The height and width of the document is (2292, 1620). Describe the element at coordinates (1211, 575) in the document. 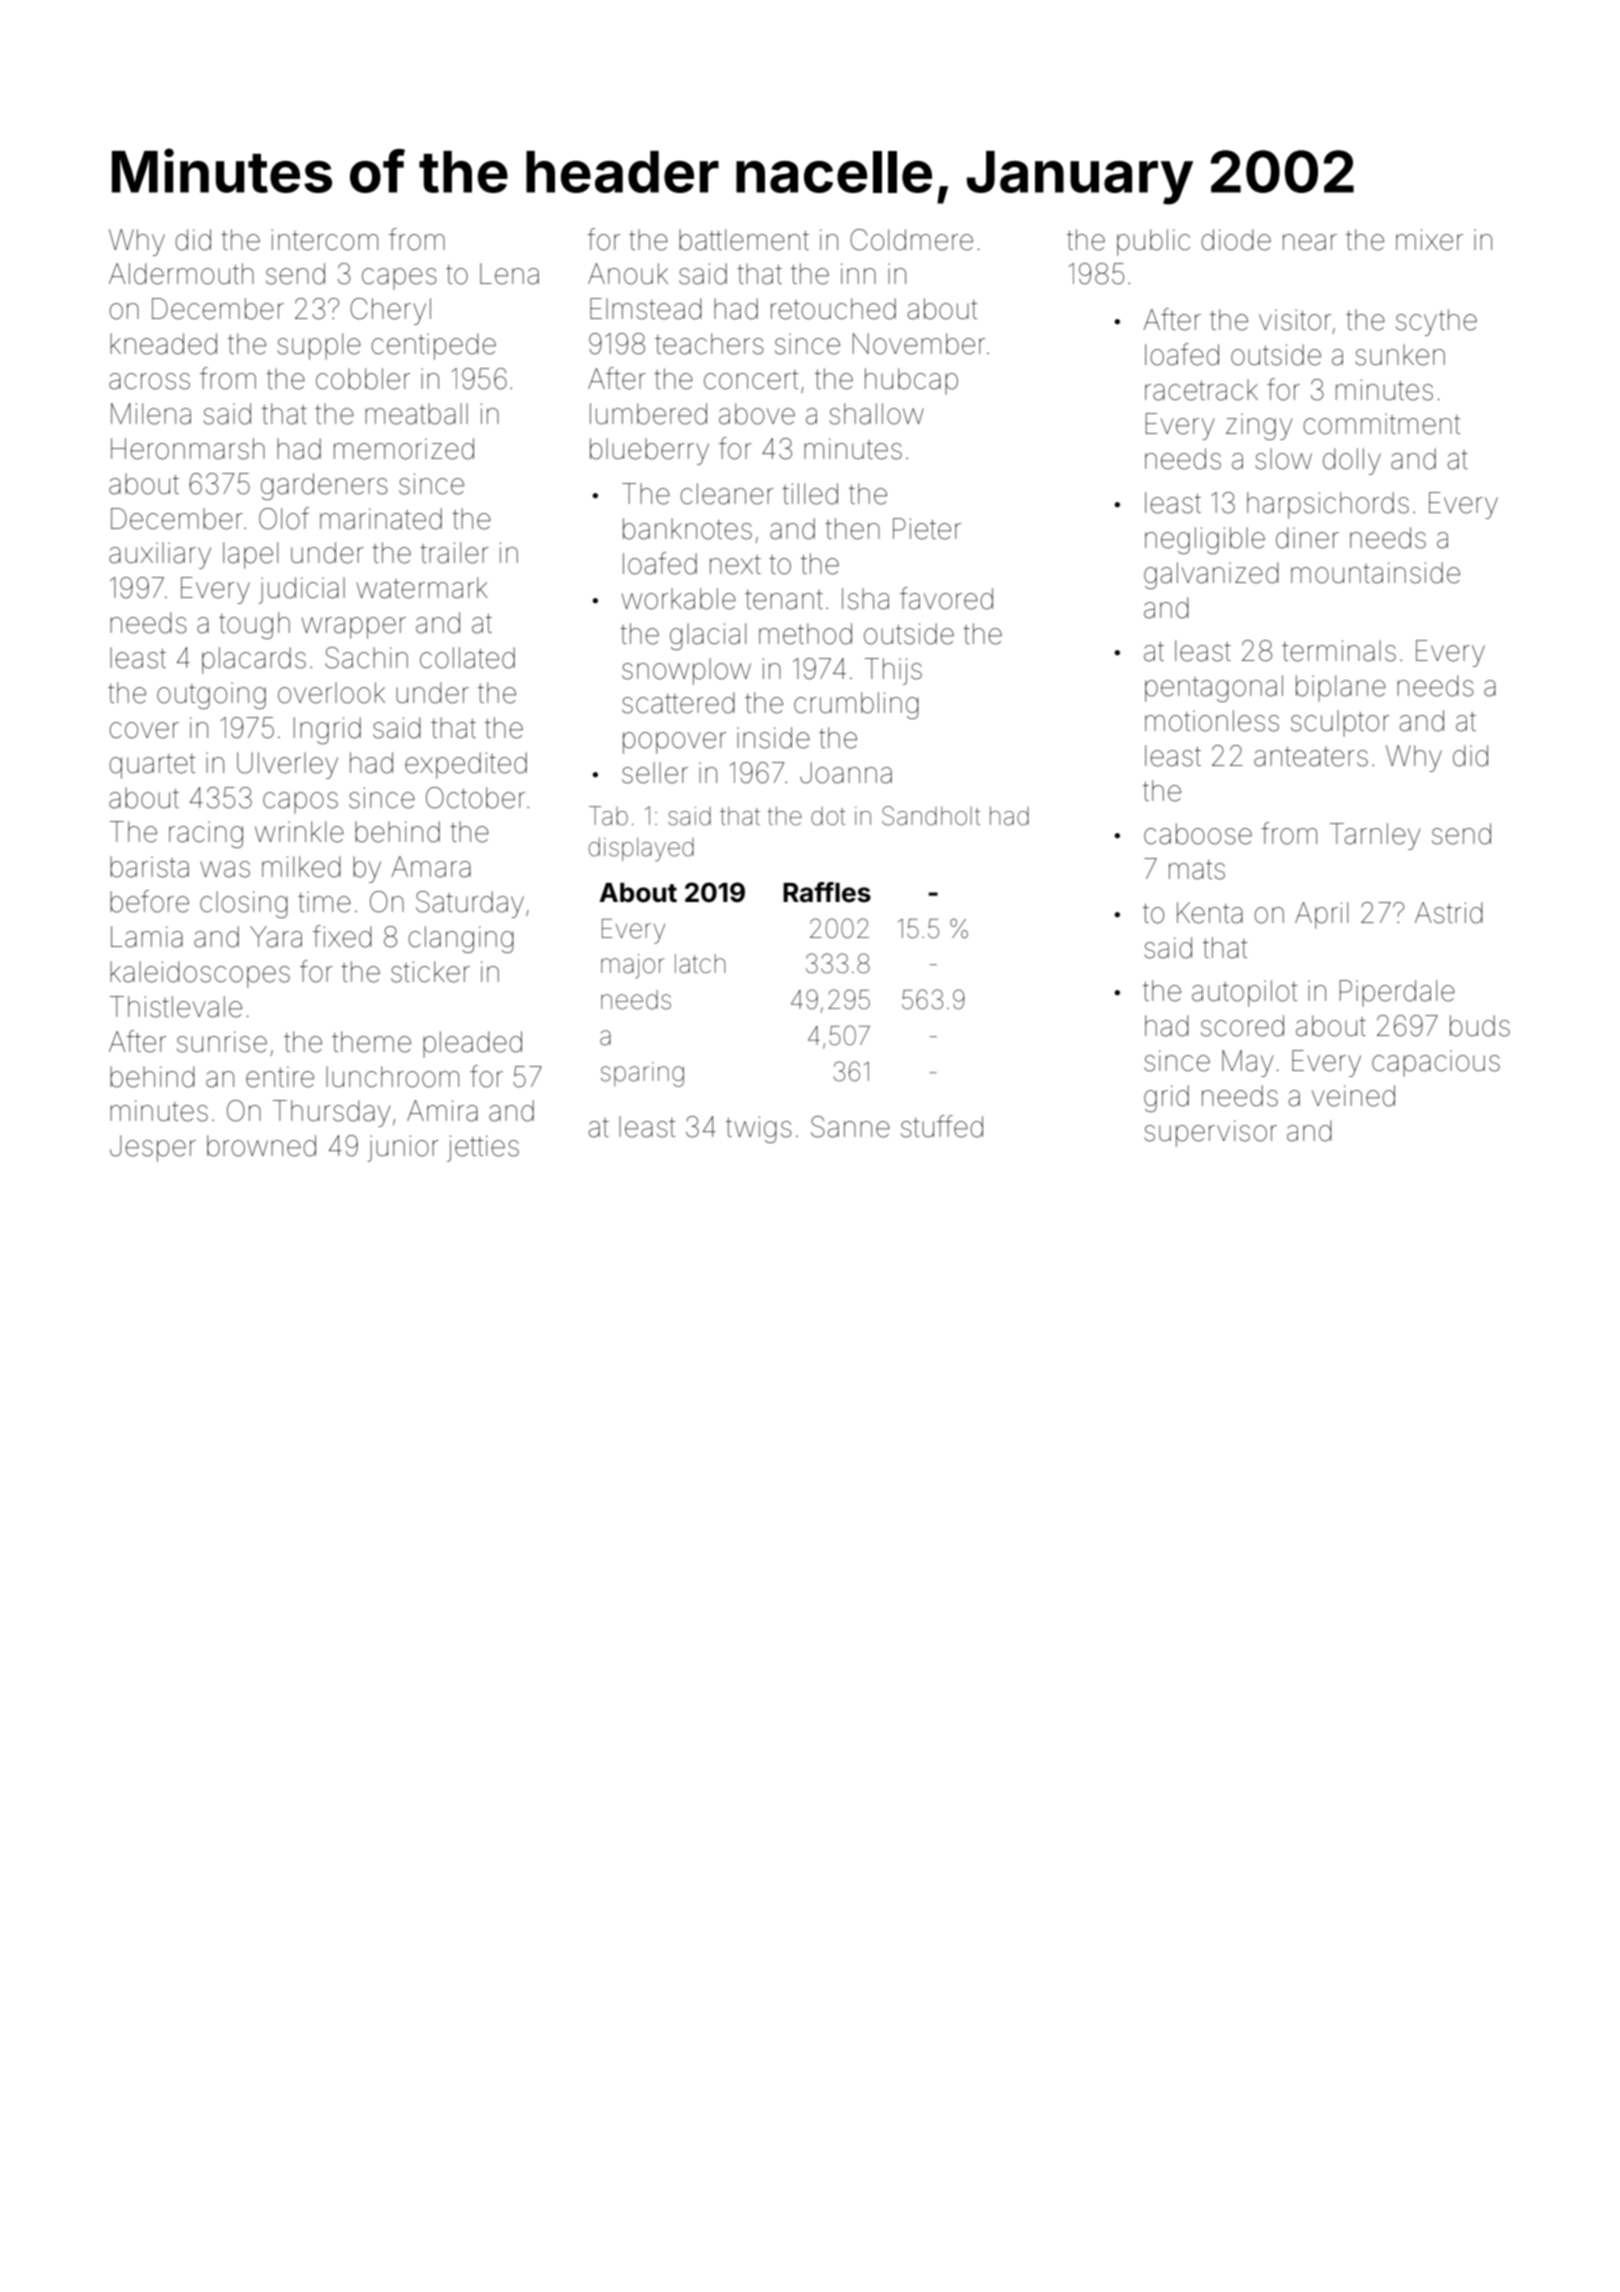

I see `galvanized` at that location.
